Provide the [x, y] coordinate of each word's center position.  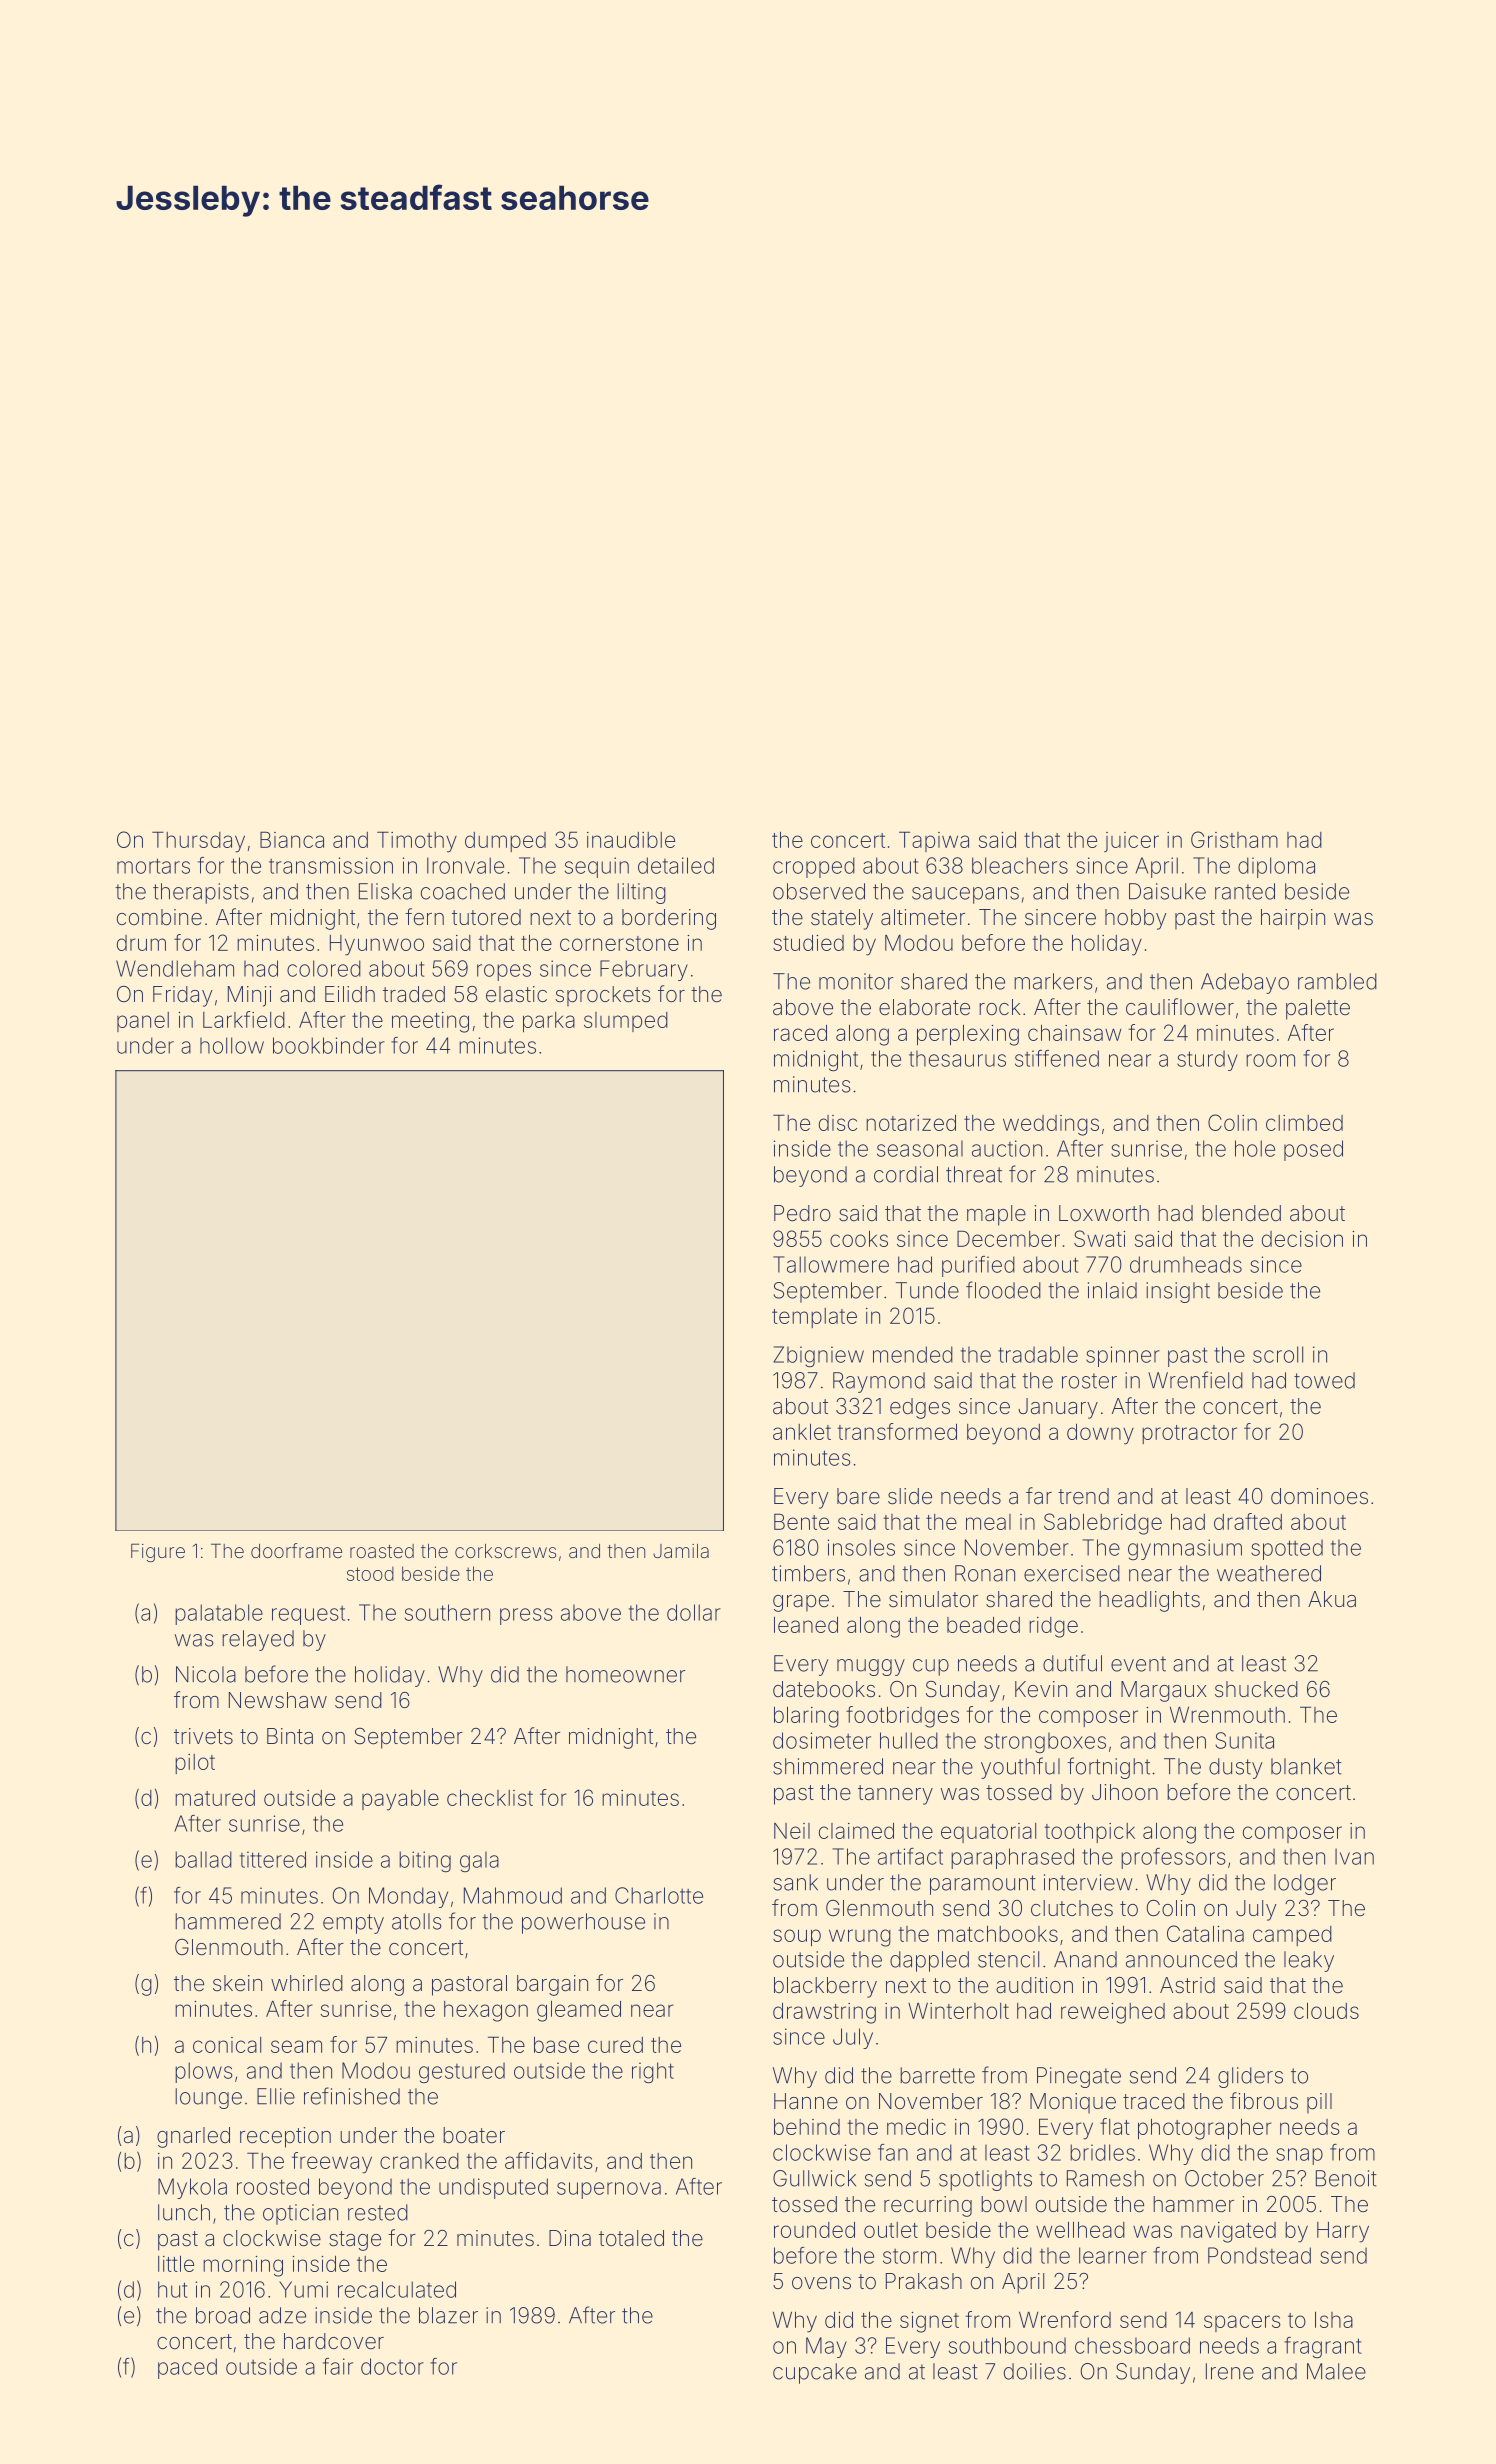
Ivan [1354, 1856]
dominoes [1319, 1496]
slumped [626, 1022]
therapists [201, 893]
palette [1318, 1009]
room [1270, 1060]
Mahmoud [513, 1895]
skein [237, 1983]
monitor [856, 981]
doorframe [296, 1550]
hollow [232, 1045]
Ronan [985, 1573]
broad [223, 2315]
